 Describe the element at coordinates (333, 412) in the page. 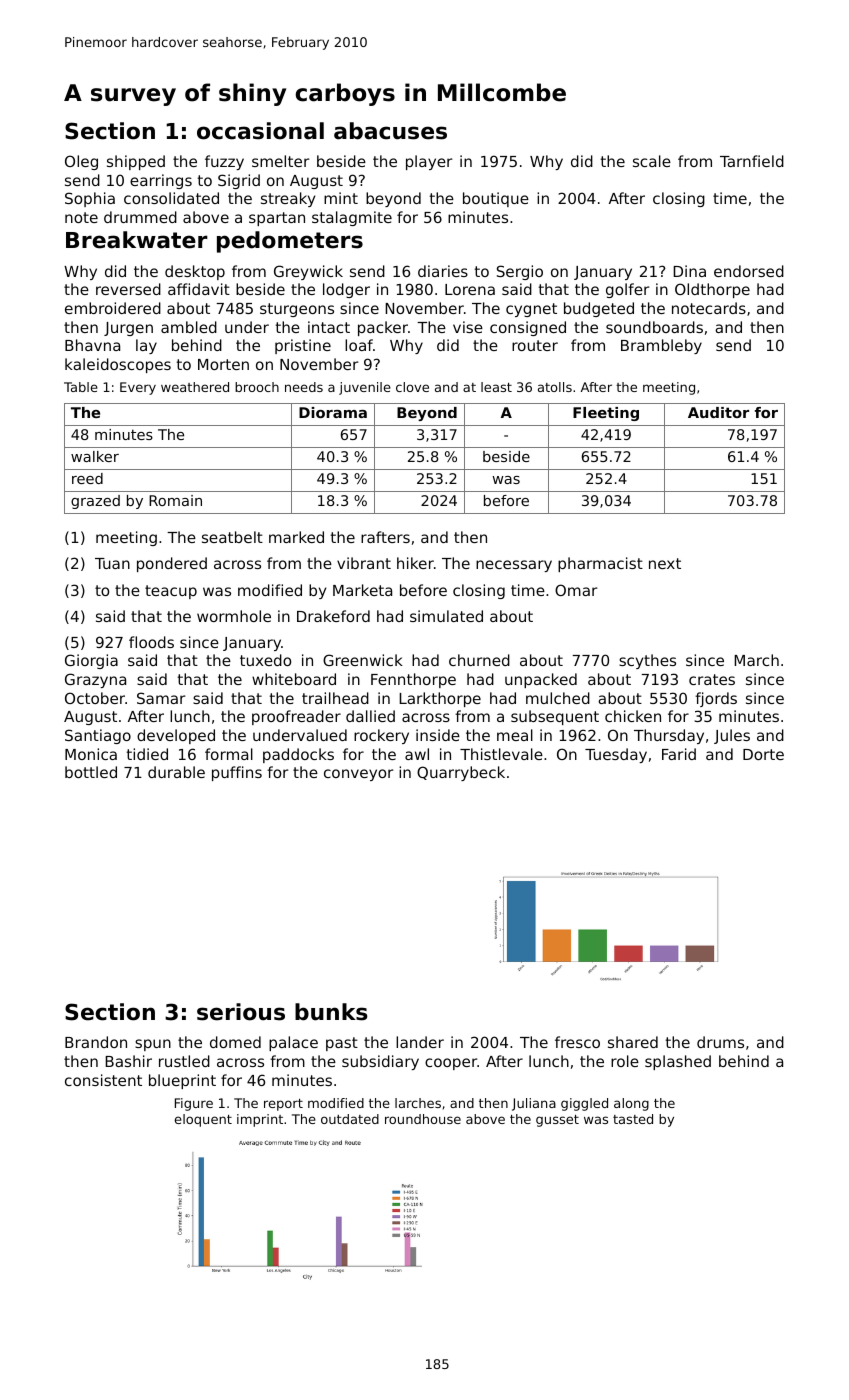

I see `Diorama` at that location.
